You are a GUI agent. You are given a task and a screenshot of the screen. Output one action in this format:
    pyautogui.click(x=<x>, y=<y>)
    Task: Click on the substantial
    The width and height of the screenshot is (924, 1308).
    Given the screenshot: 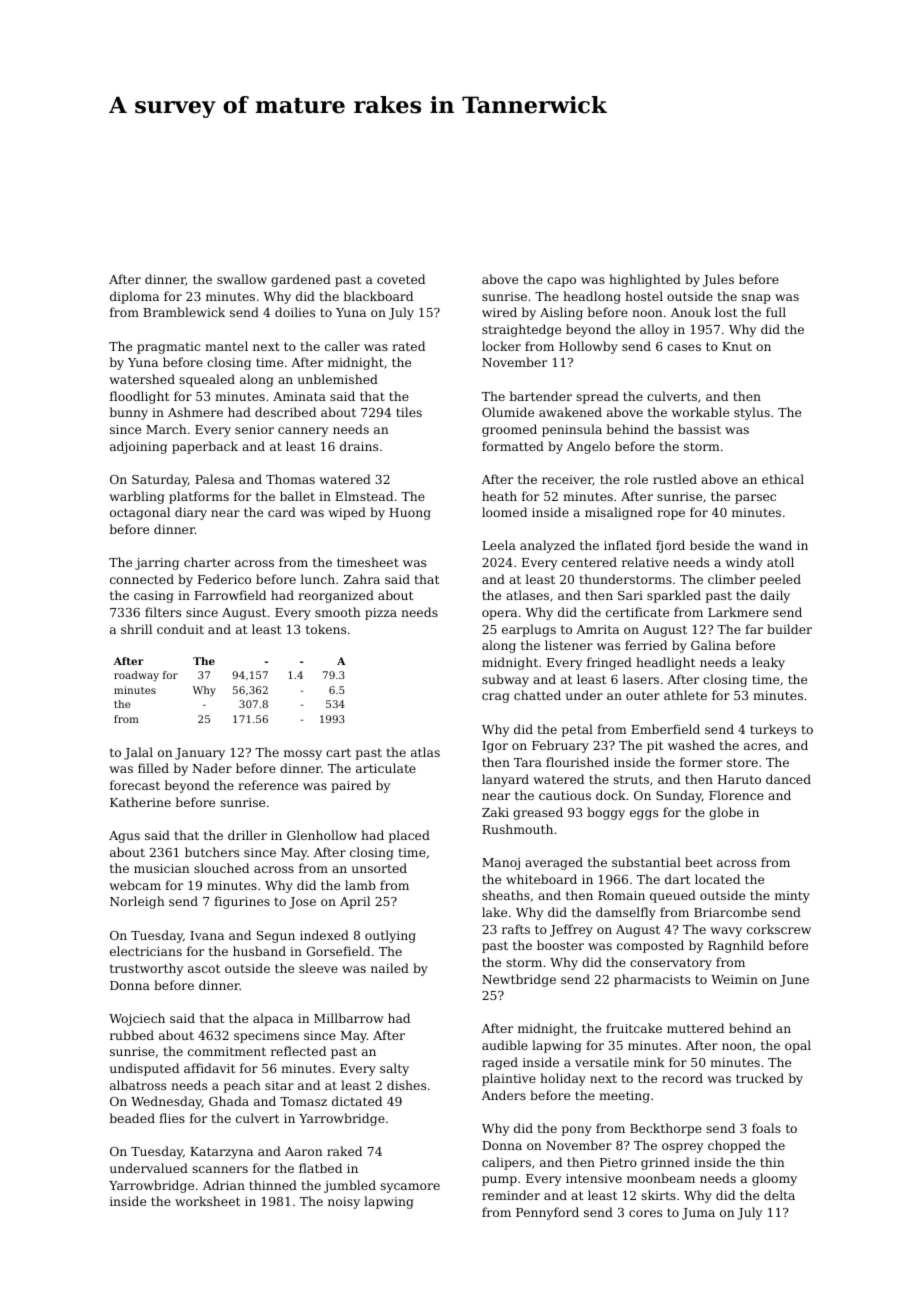 What is the action you would take?
    pyautogui.click(x=646, y=862)
